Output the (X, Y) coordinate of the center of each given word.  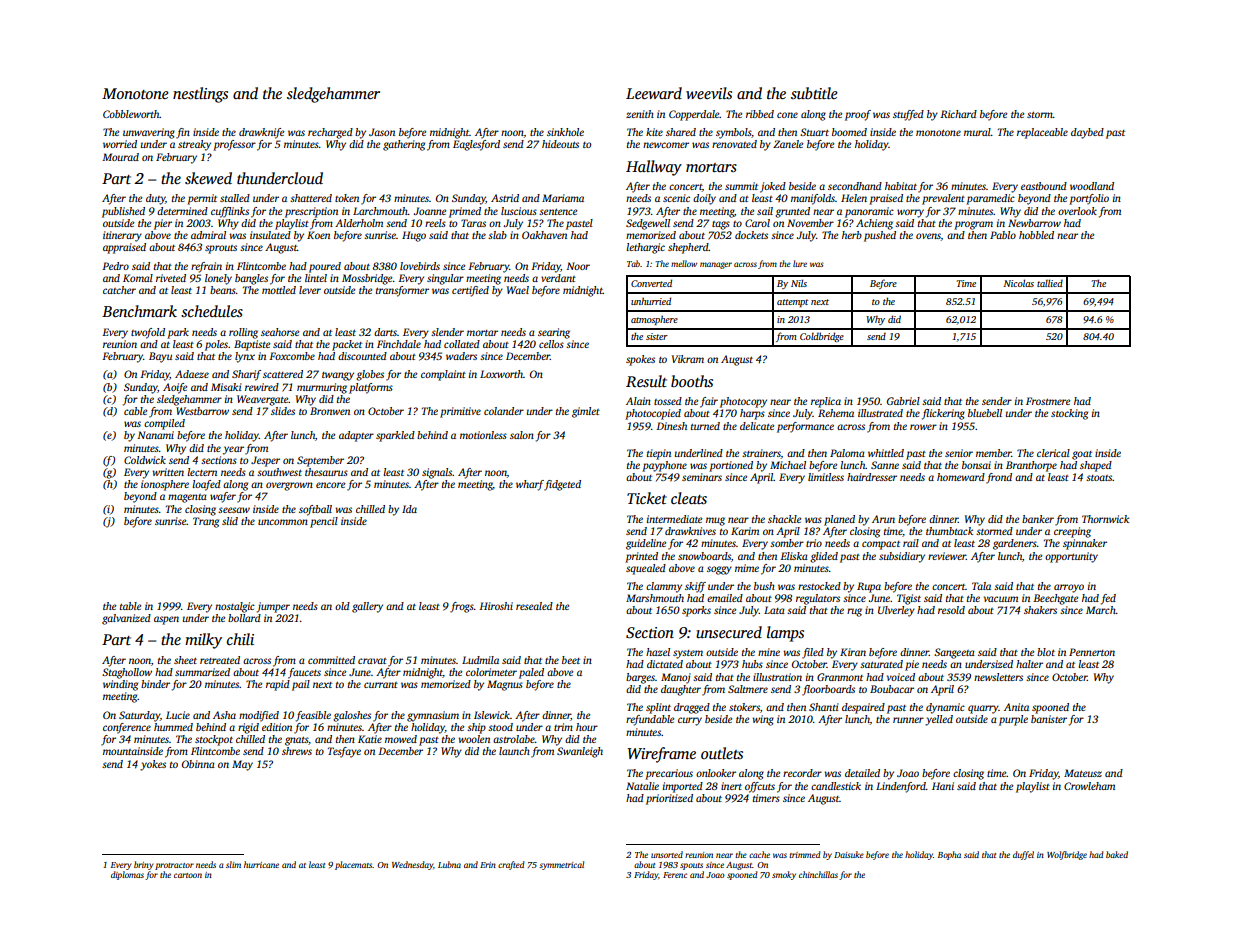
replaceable (1042, 133)
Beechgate (1055, 599)
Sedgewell (648, 224)
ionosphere (165, 485)
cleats (689, 498)
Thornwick (1105, 519)
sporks (696, 611)
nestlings (200, 95)
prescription (311, 212)
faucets (304, 673)
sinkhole (565, 132)
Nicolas (1019, 283)
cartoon (188, 875)
